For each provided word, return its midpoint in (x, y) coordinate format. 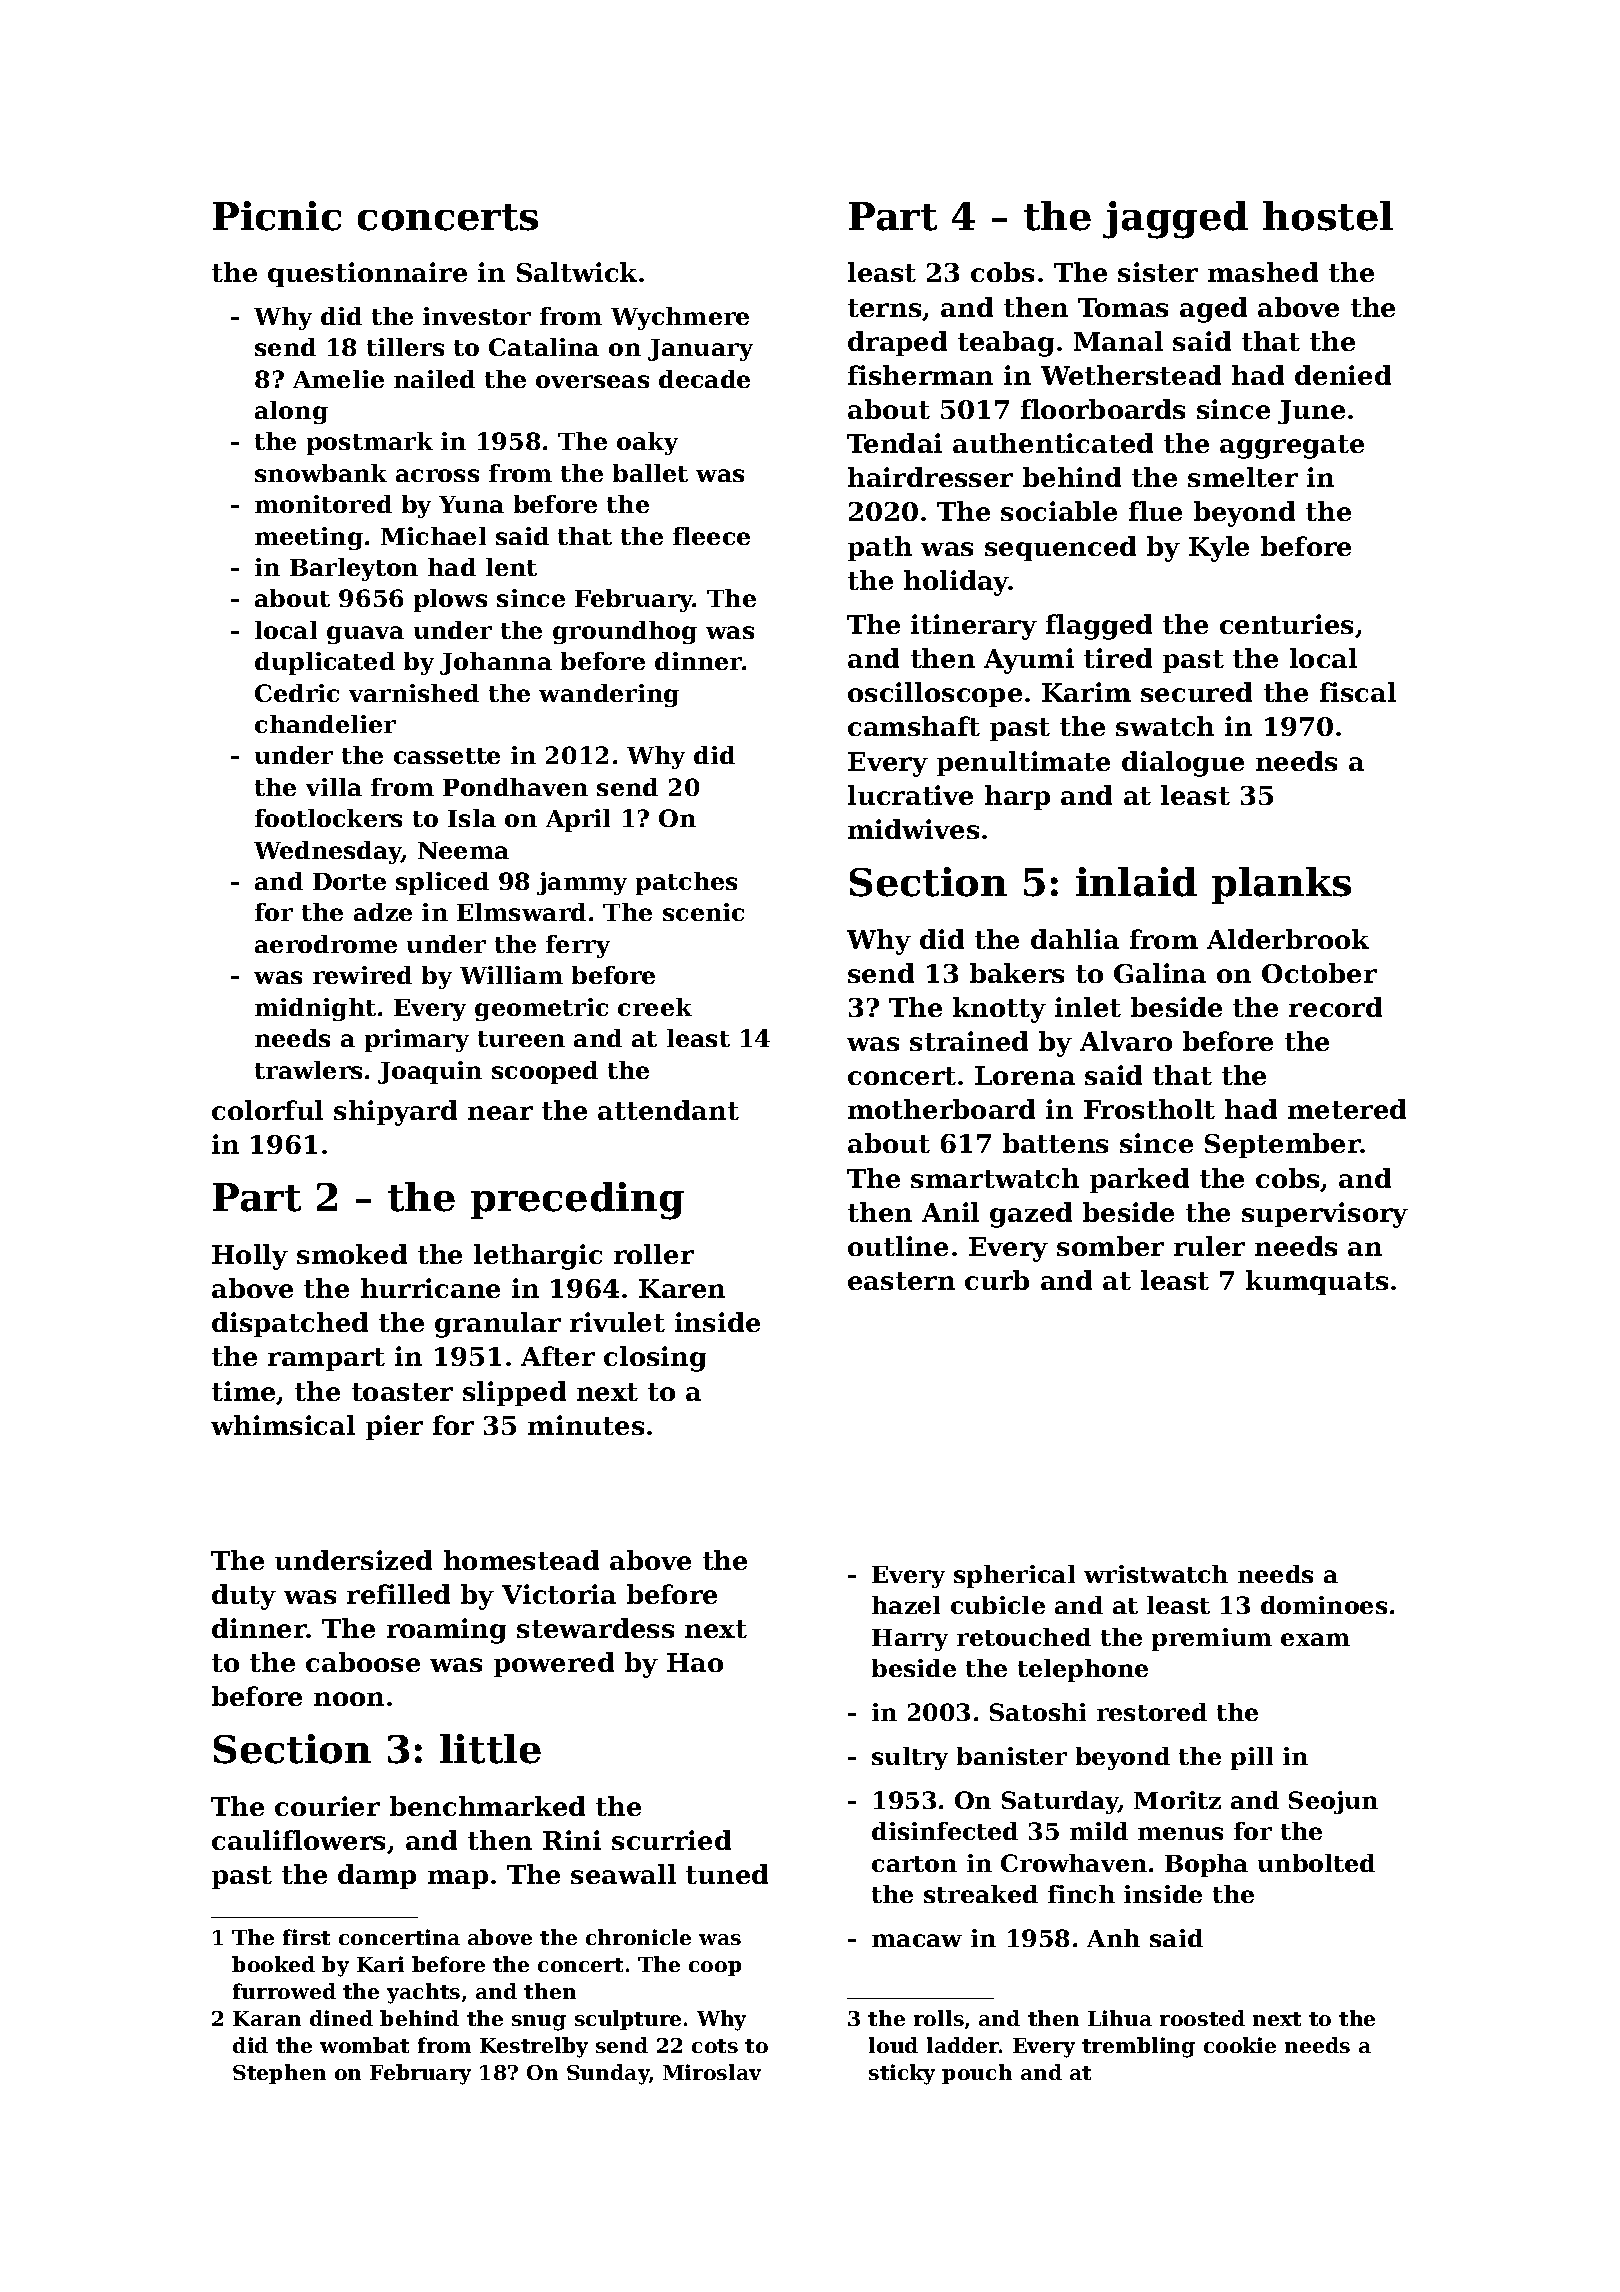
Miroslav (712, 2072)
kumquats (1317, 1282)
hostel (1328, 216)
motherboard (941, 1109)
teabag (1006, 344)
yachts (423, 1993)
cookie (1240, 2045)
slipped (514, 1393)
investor (477, 316)
